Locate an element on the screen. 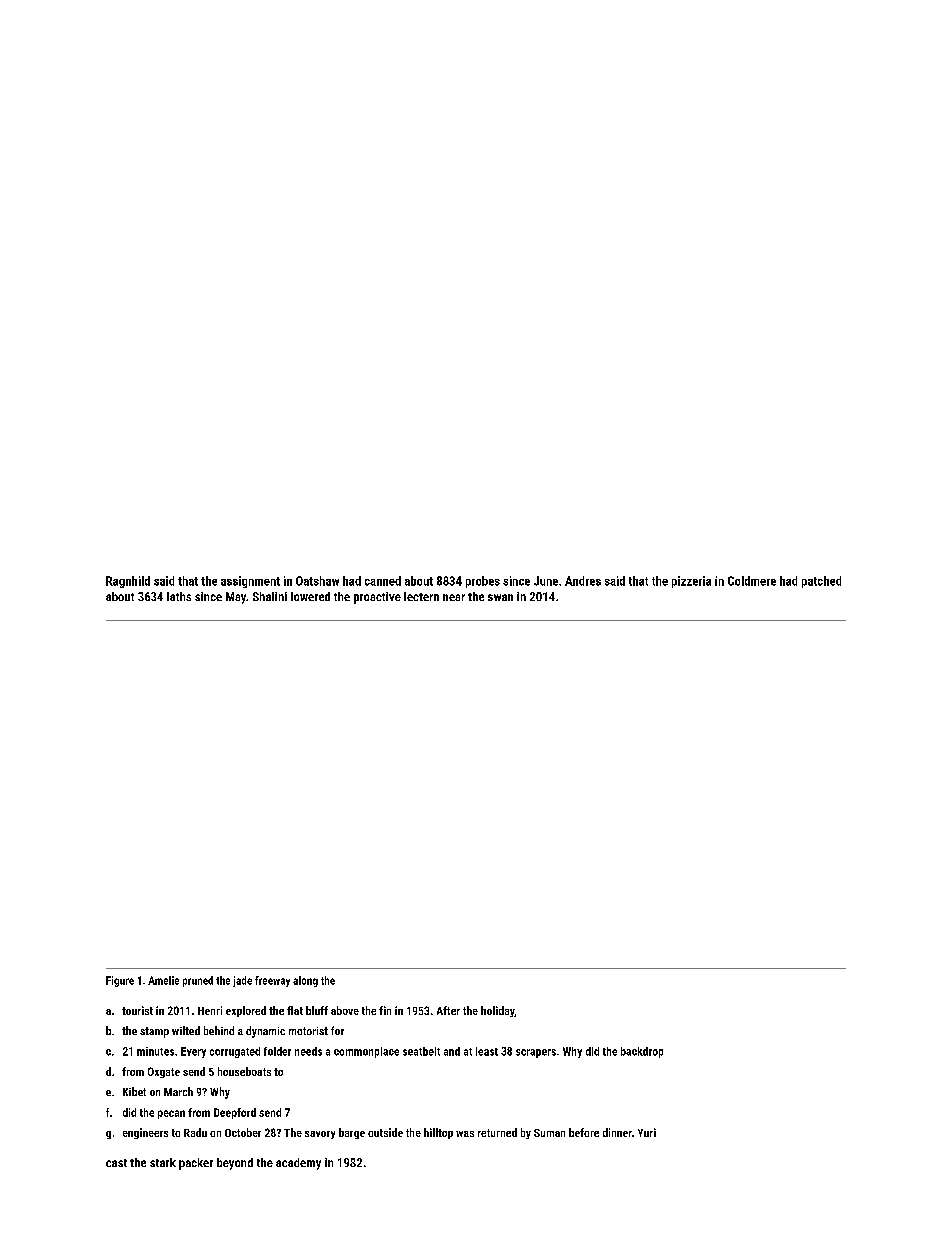 The image size is (952, 1233). swan is located at coordinates (500, 597).
